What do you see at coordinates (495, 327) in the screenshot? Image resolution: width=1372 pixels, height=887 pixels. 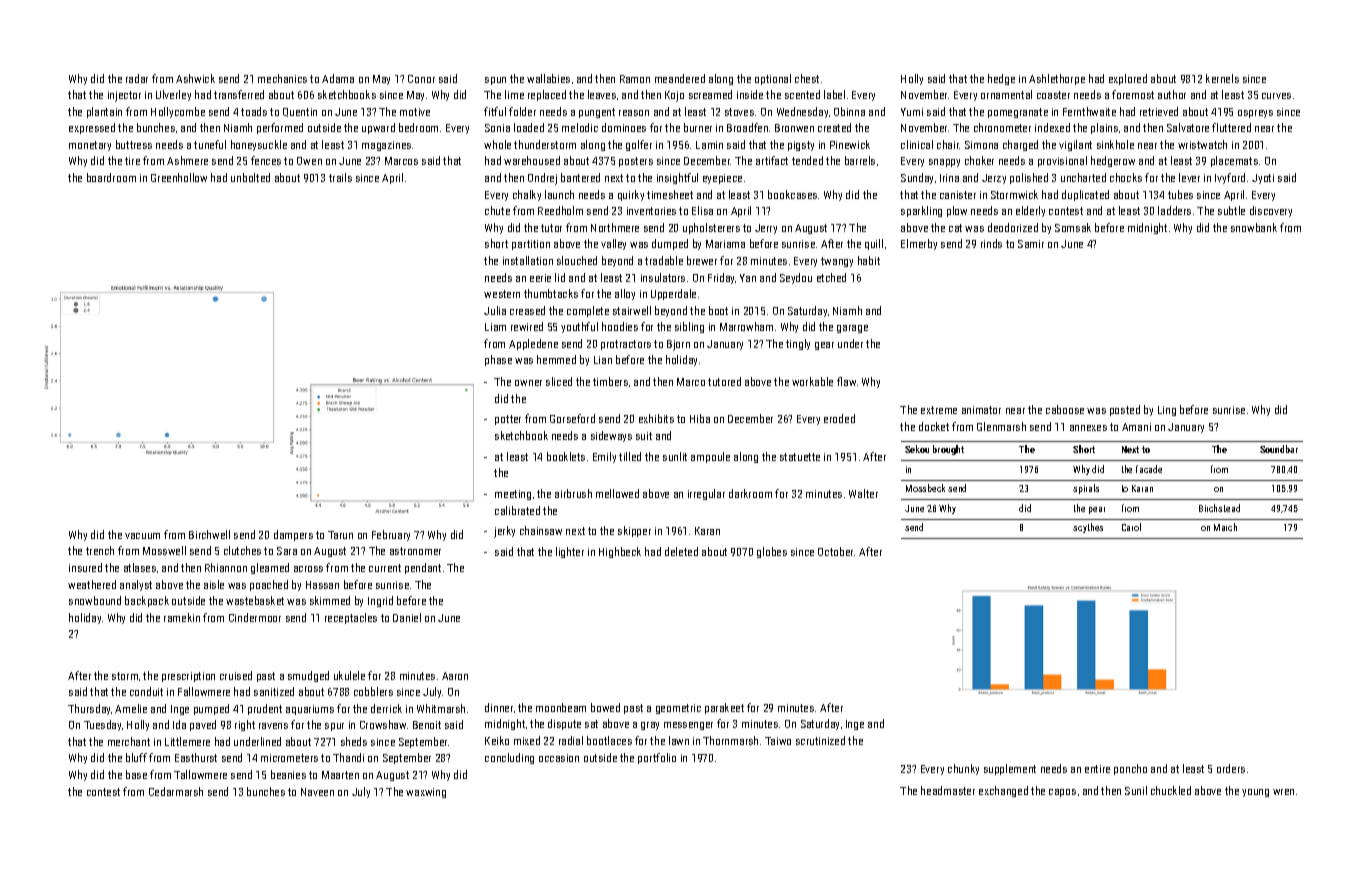 I see `Liam` at bounding box center [495, 327].
